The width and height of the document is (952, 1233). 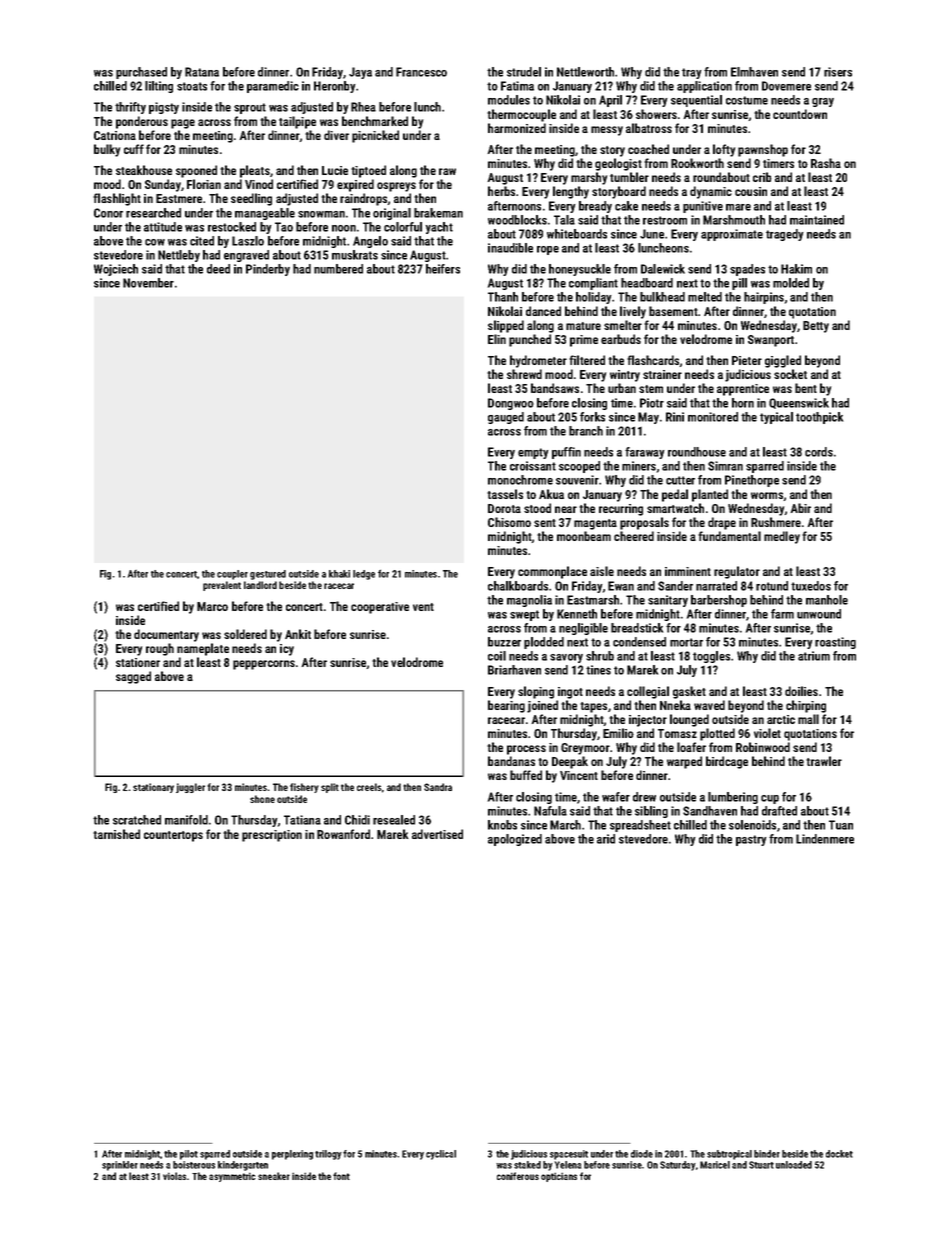 What do you see at coordinates (260, 585) in the document?
I see `landlord` at bounding box center [260, 585].
